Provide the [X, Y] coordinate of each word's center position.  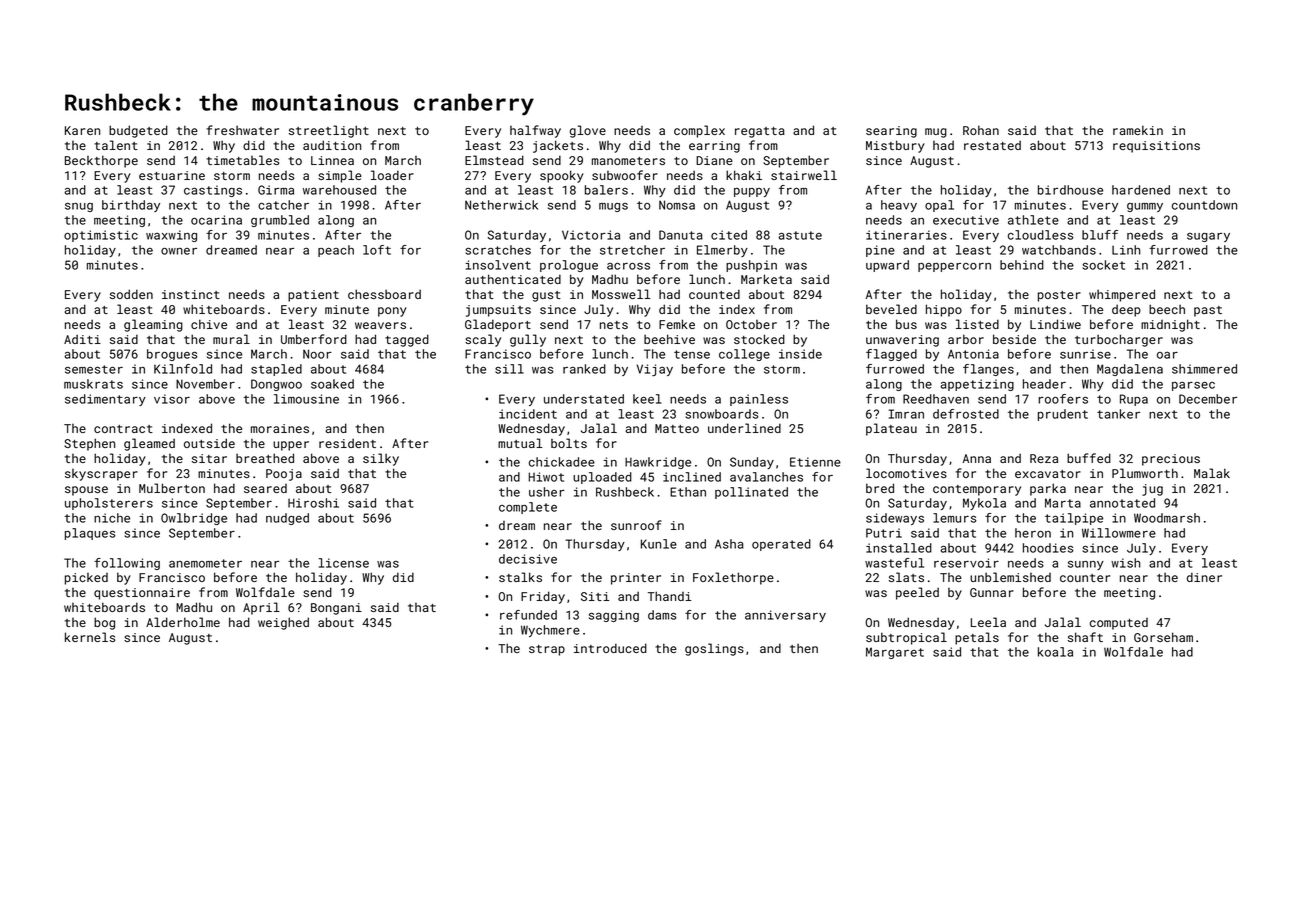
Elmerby [722, 251]
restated [992, 145]
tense [692, 354]
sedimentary [105, 400]
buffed [1089, 458]
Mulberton [172, 488]
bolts [569, 443]
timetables [242, 160]
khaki [744, 175]
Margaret [895, 653]
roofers [1063, 399]
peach [336, 251]
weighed [283, 623]
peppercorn [954, 267]
